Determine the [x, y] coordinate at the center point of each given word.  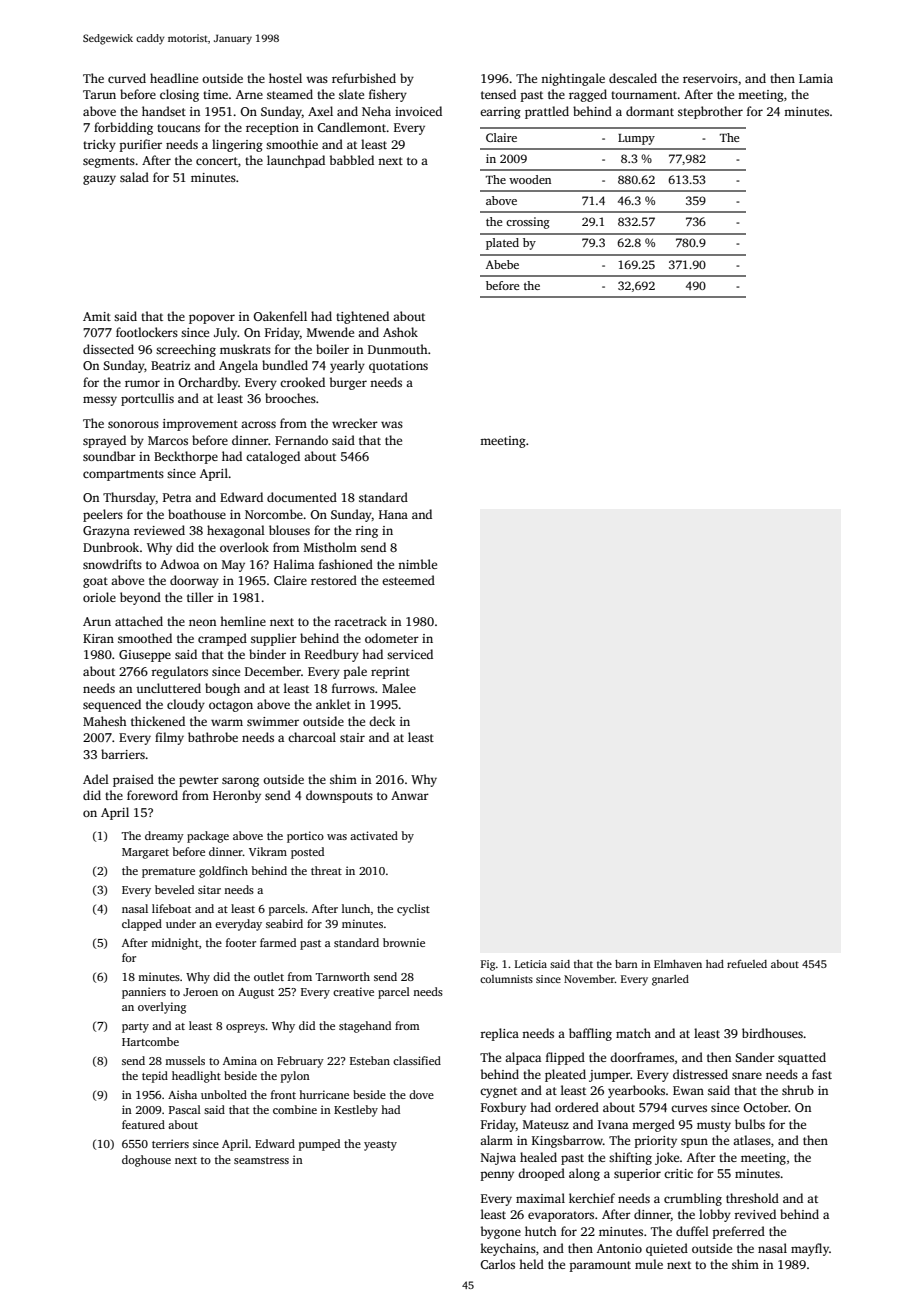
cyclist [413, 910]
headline [174, 78]
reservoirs [710, 78]
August [256, 993]
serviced [410, 654]
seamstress [261, 1160]
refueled [747, 964]
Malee [399, 688]
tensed [498, 94]
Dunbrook [111, 547]
